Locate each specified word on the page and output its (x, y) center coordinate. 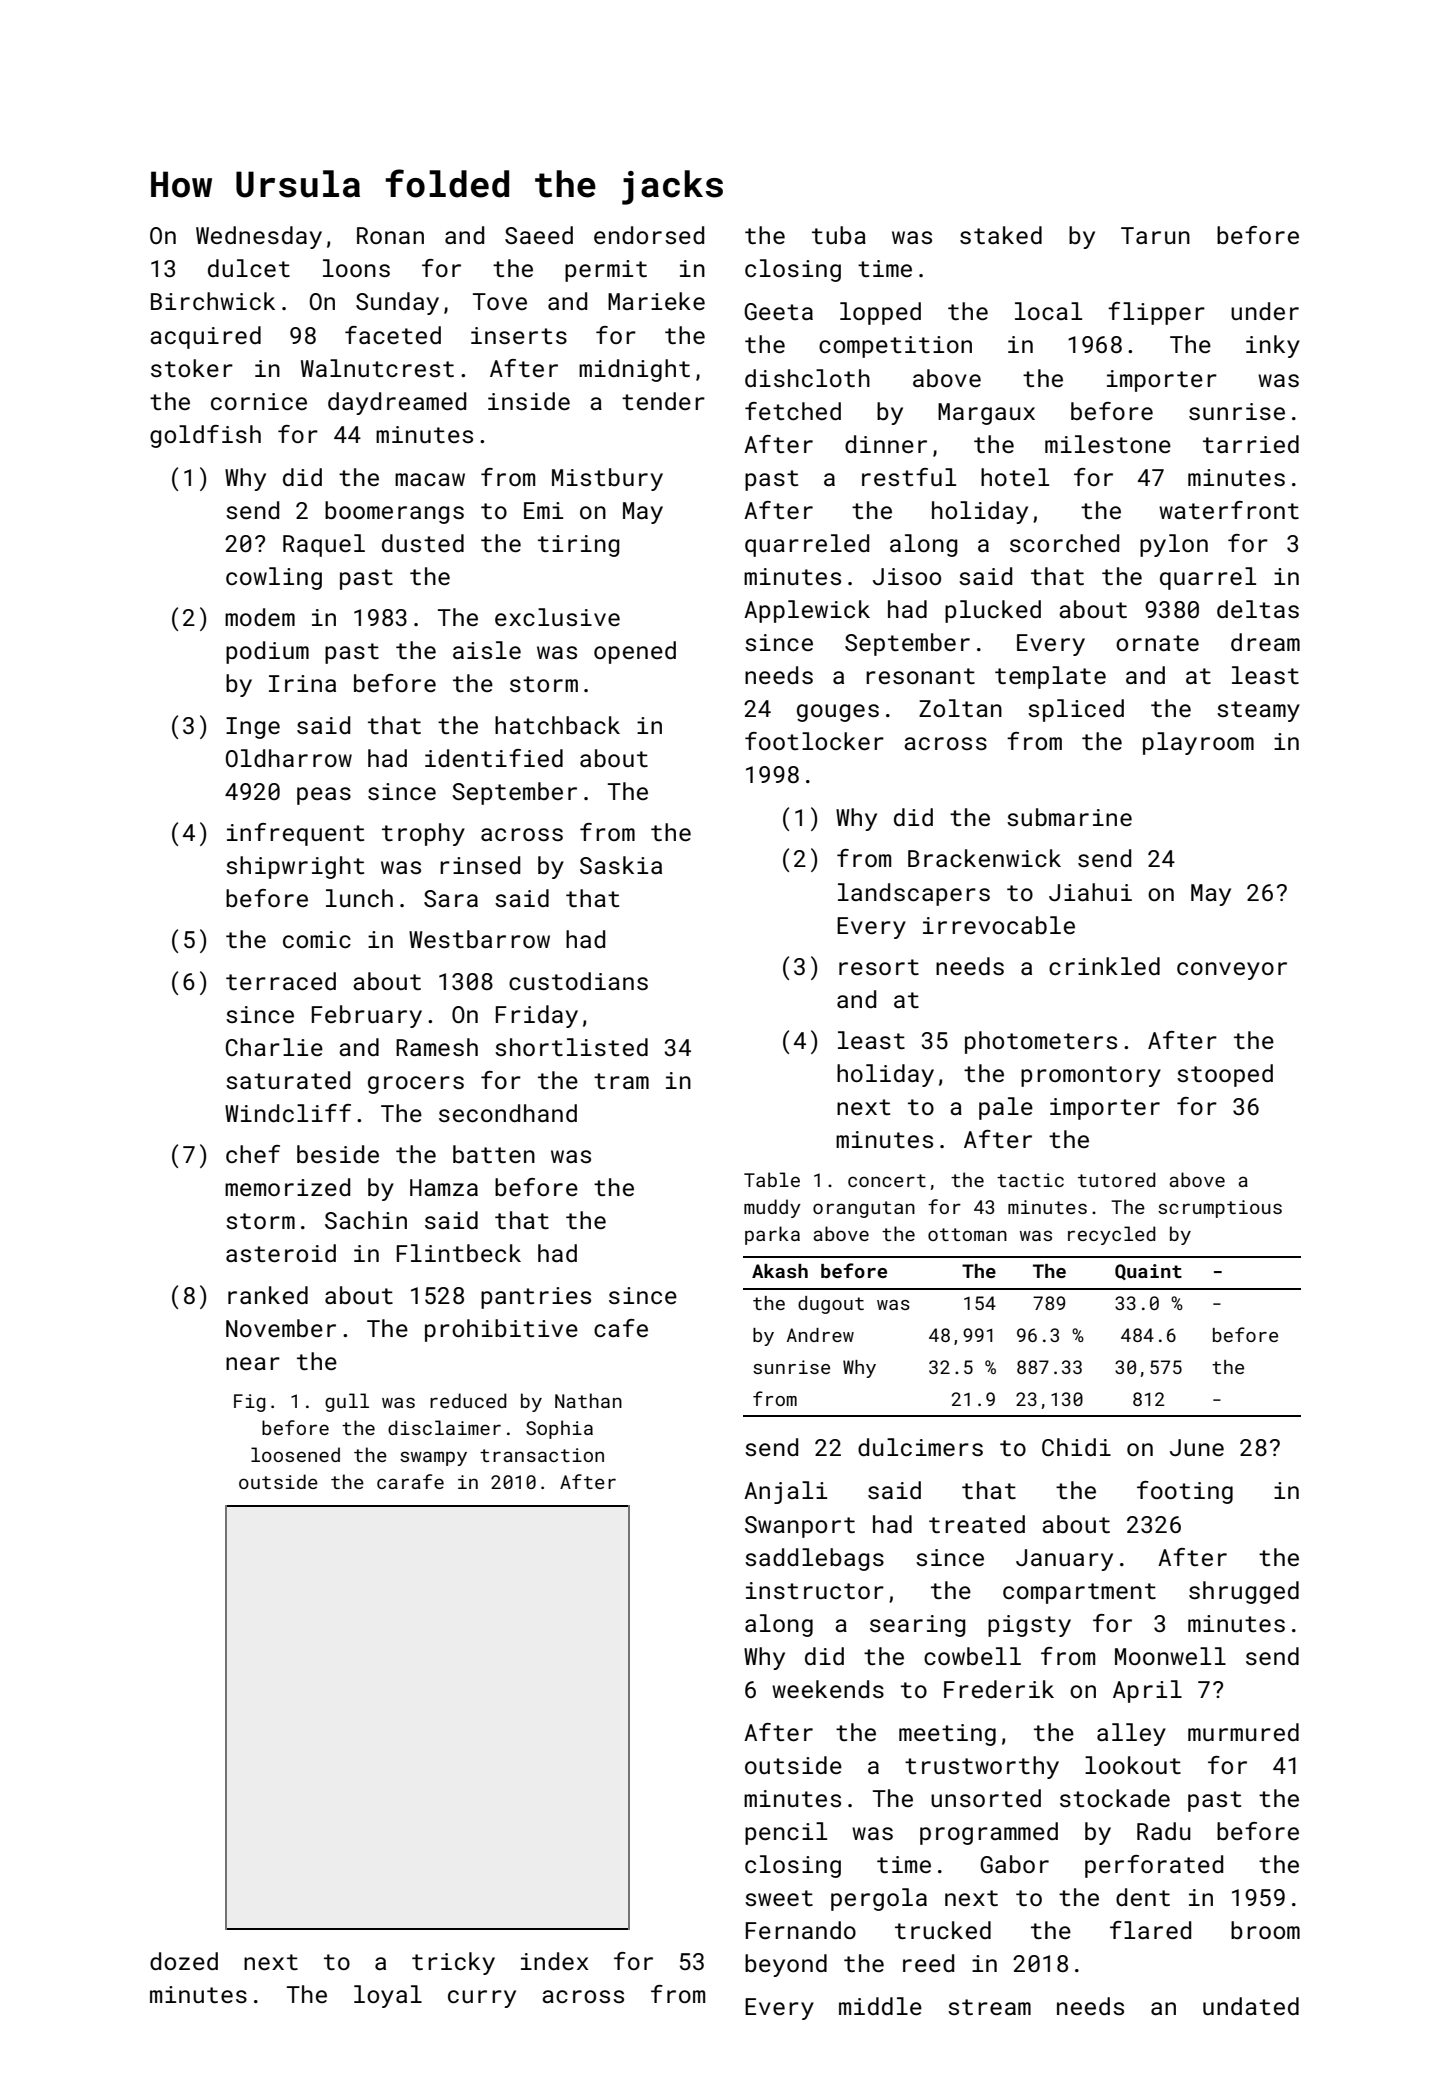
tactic (1030, 1180)
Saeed (539, 235)
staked (1001, 235)
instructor (815, 1590)
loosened (295, 1454)
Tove (500, 301)
